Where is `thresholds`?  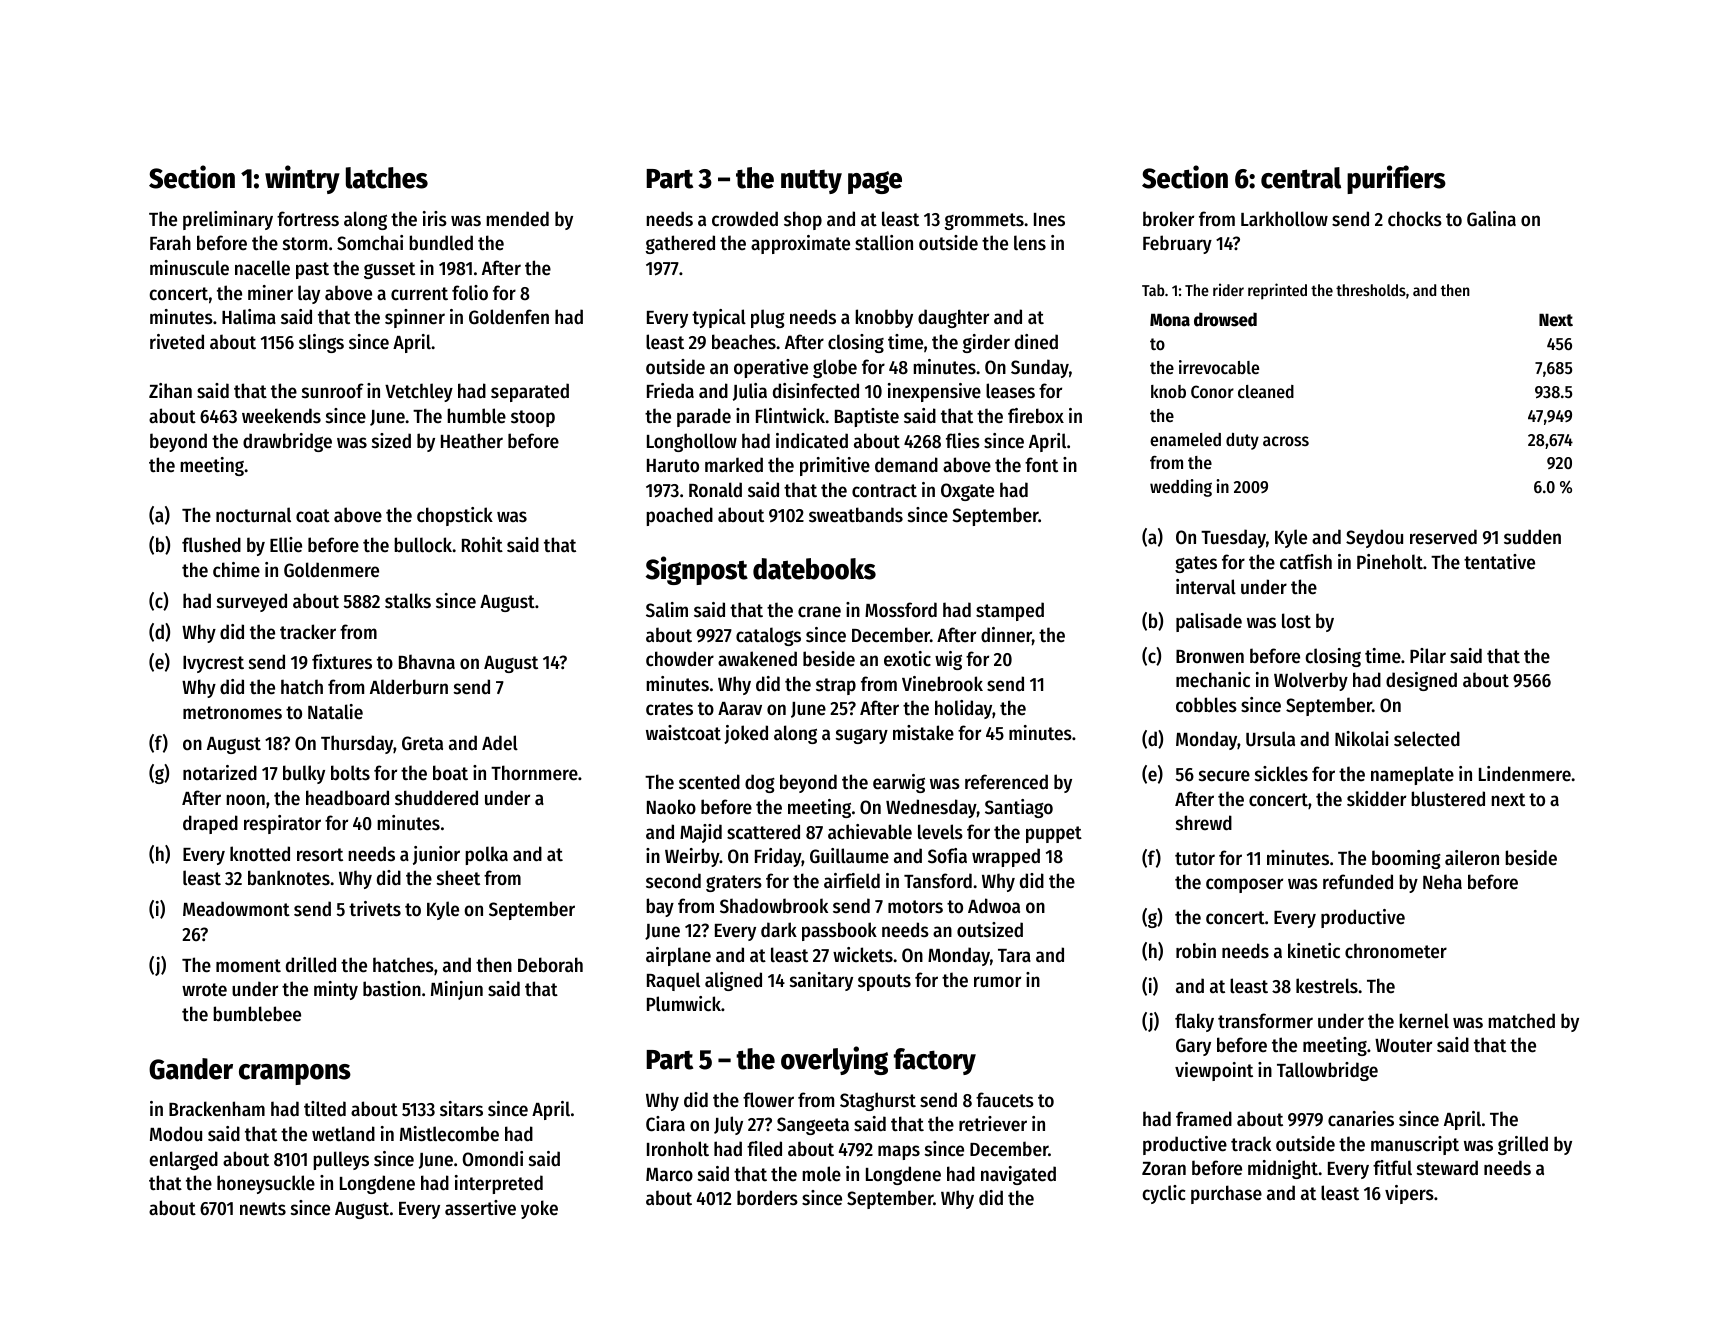 thresholds is located at coordinates (1371, 290).
